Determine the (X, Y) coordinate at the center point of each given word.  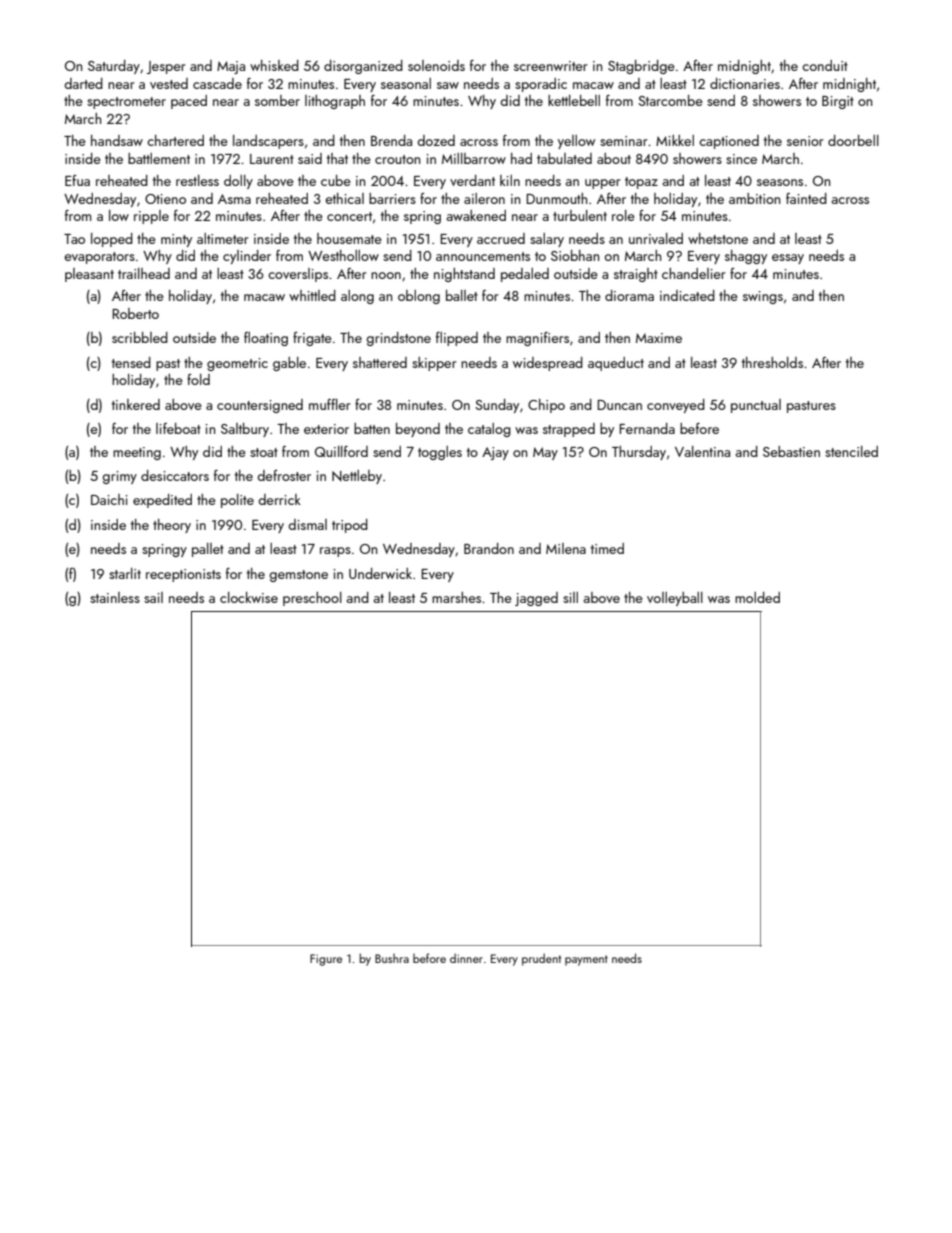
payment (586, 960)
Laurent (272, 159)
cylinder (247, 257)
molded (757, 597)
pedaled (525, 275)
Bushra (392, 958)
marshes (456, 597)
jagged (536, 599)
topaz (641, 183)
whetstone (718, 238)
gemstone (298, 576)
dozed (436, 140)
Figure (326, 960)
